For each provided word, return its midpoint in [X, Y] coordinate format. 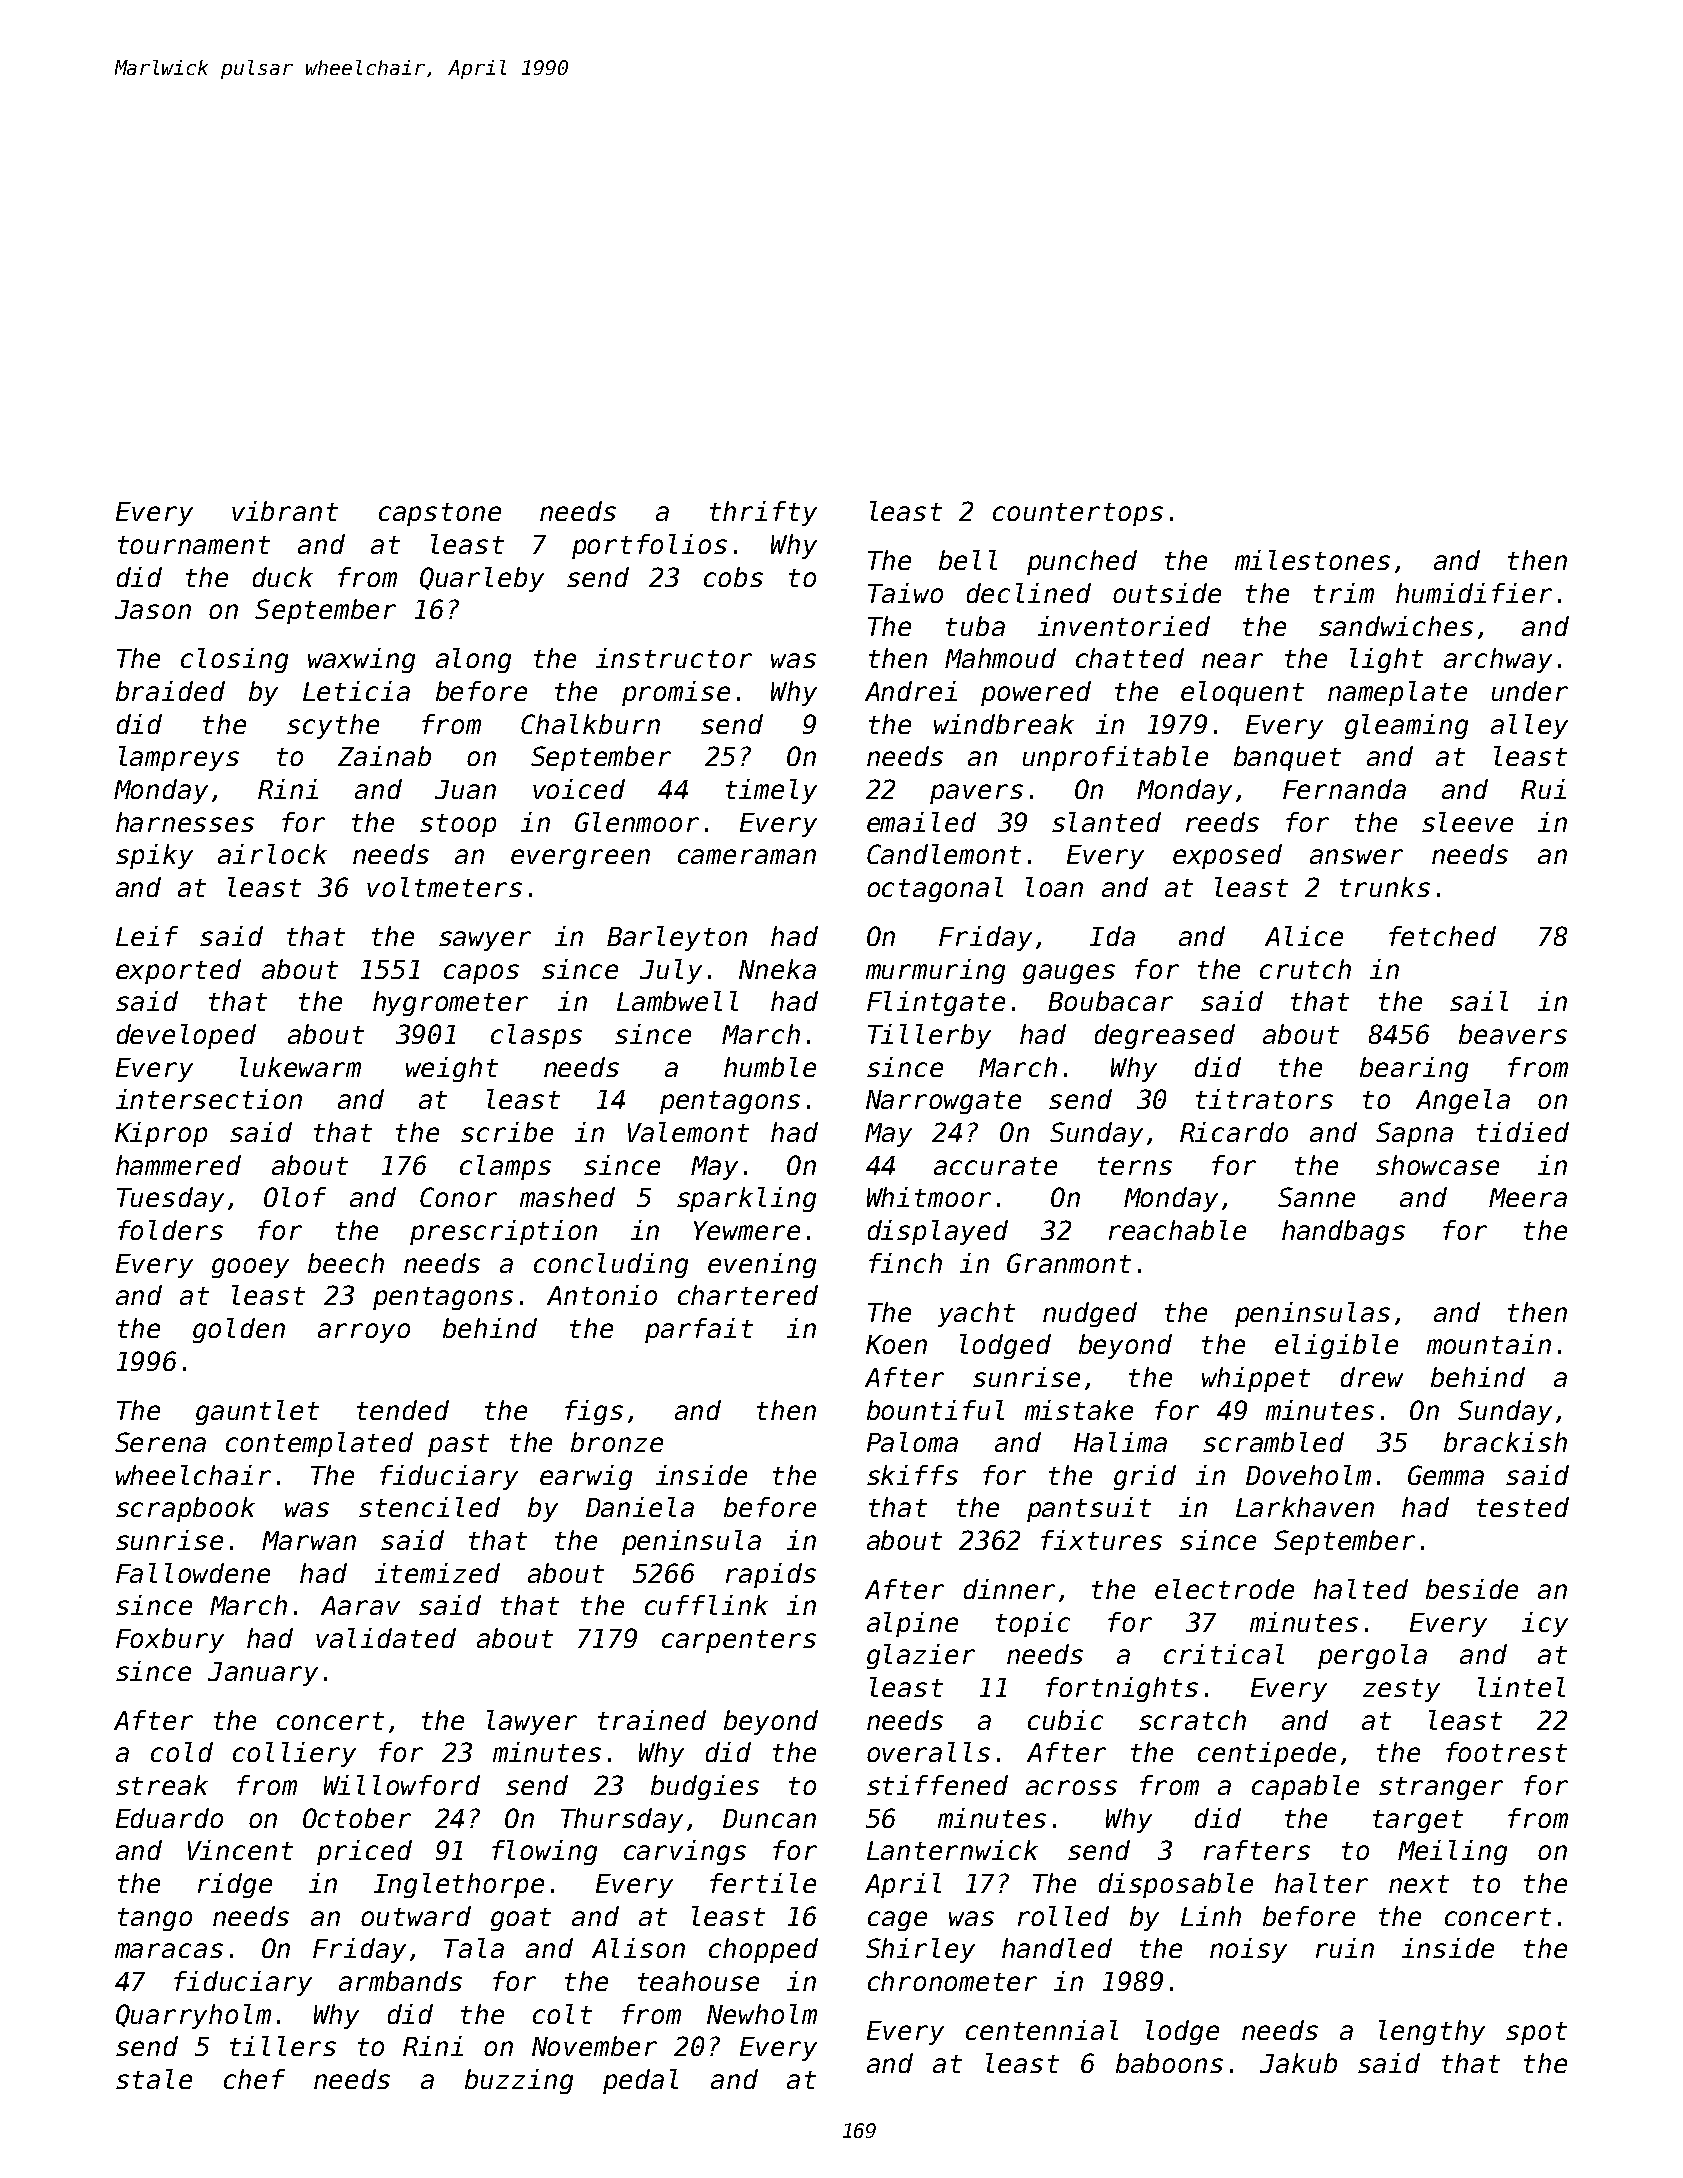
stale [154, 2079]
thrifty [763, 513]
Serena [160, 1442]
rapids [771, 1575]
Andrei [911, 691]
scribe [507, 1132]
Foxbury [170, 1640]
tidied [1523, 1132]
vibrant [285, 511]
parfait [699, 1330]
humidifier [1474, 593]
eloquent [1242, 693]
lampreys [179, 758]
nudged [1090, 1314]
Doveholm [1308, 1475]
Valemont [688, 1132]
